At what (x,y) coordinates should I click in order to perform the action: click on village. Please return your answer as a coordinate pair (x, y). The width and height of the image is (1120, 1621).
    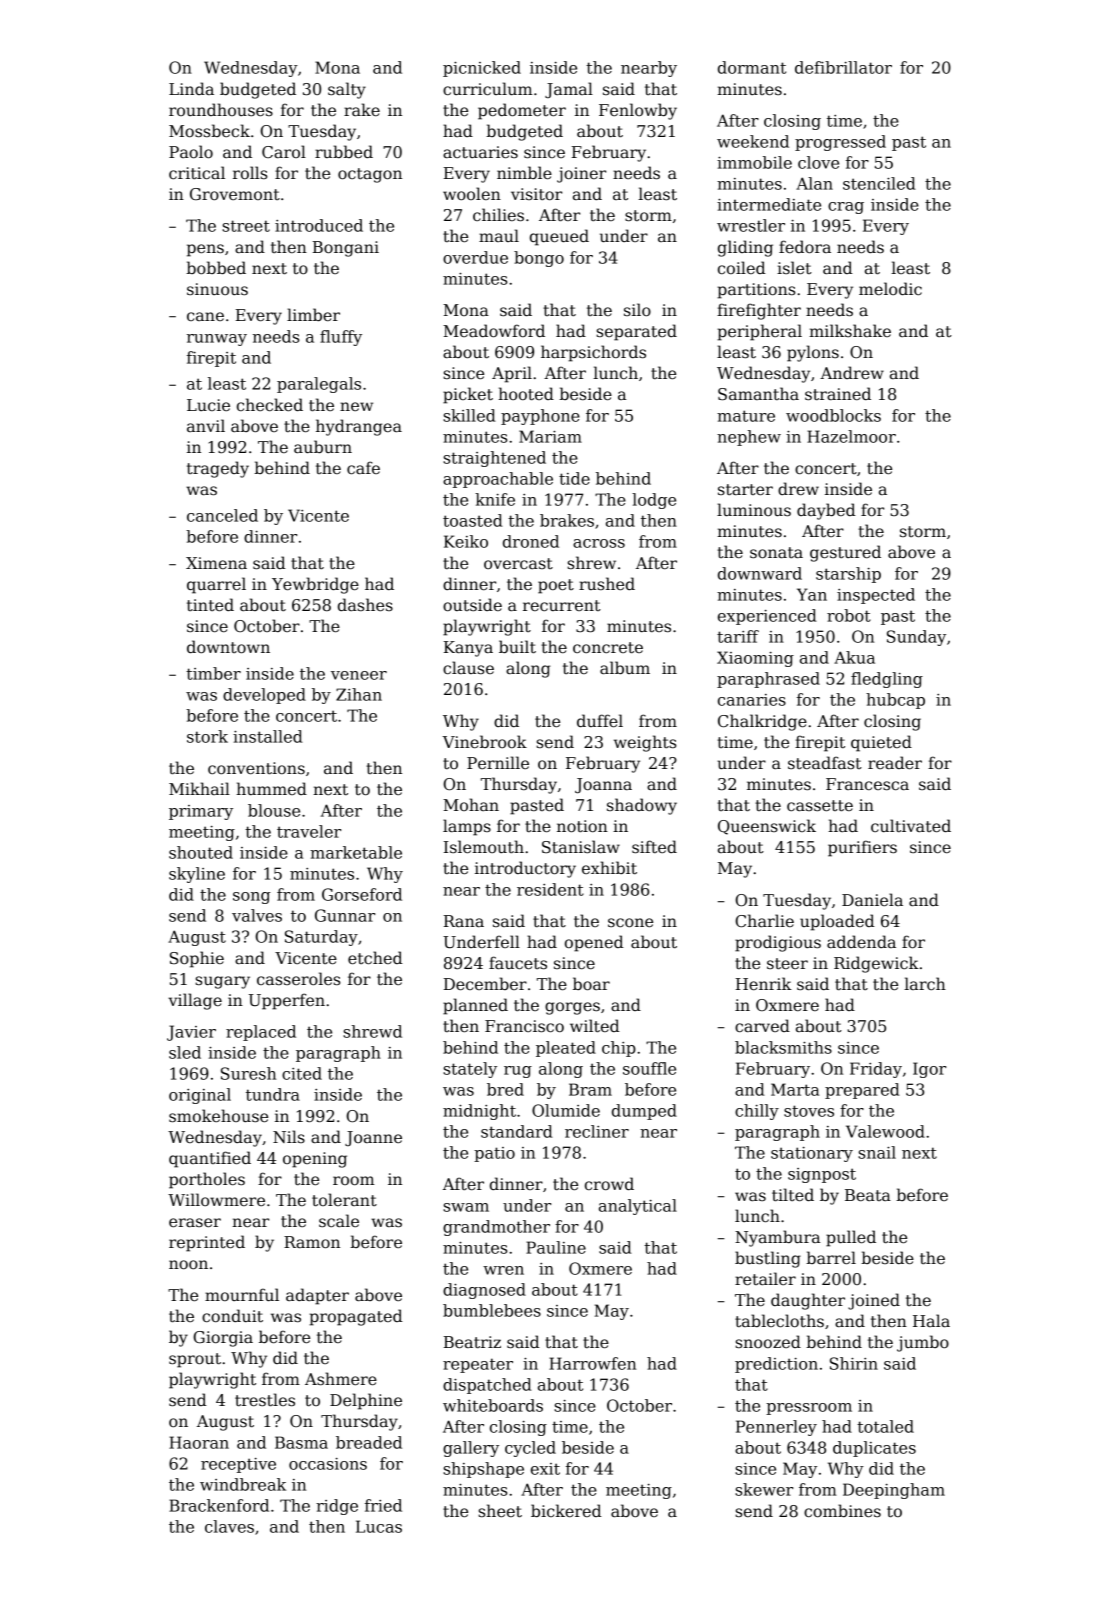
    Looking at the image, I should click on (195, 1001).
